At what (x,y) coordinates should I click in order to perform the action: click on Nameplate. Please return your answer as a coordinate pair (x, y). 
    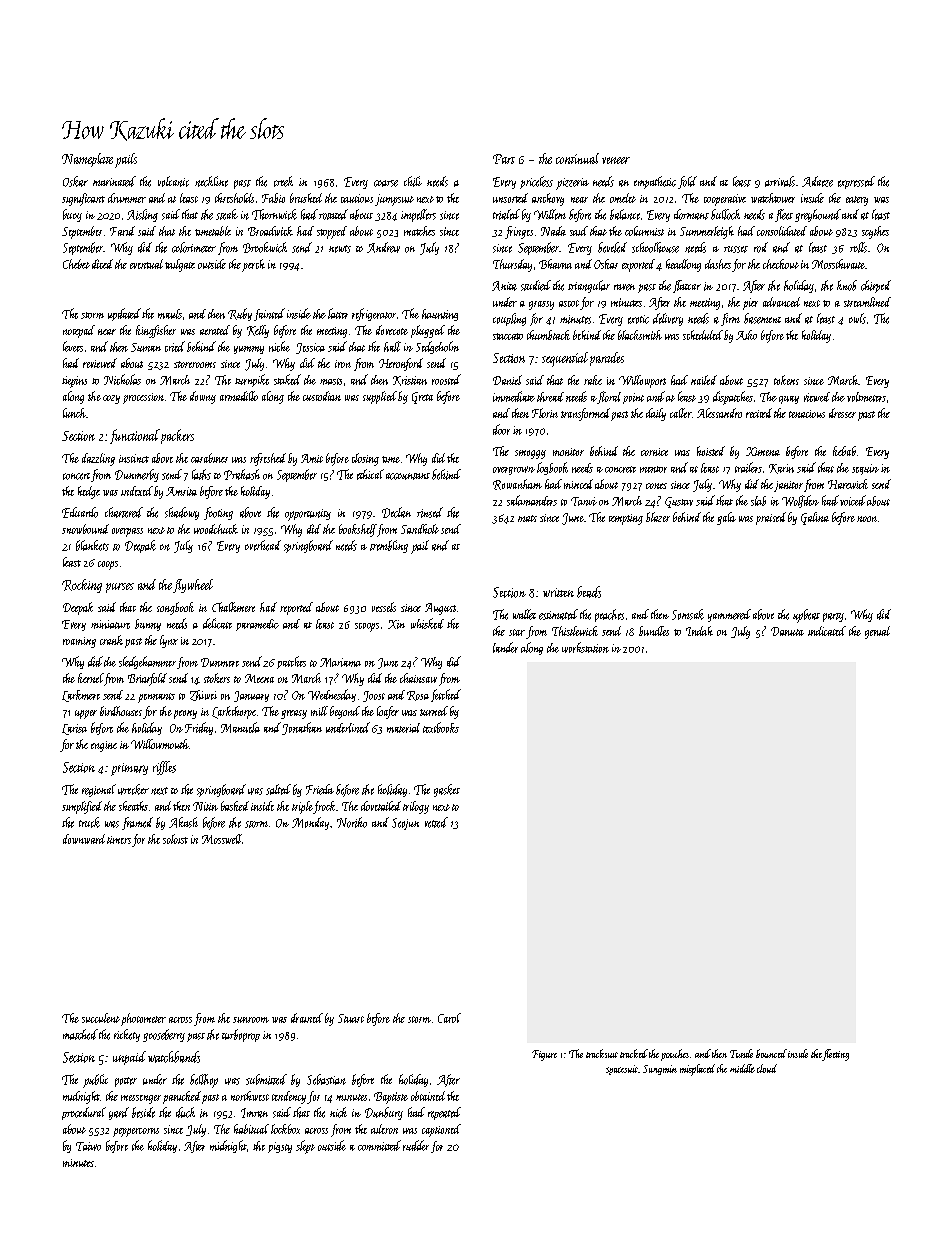
    Looking at the image, I should click on (87, 160).
